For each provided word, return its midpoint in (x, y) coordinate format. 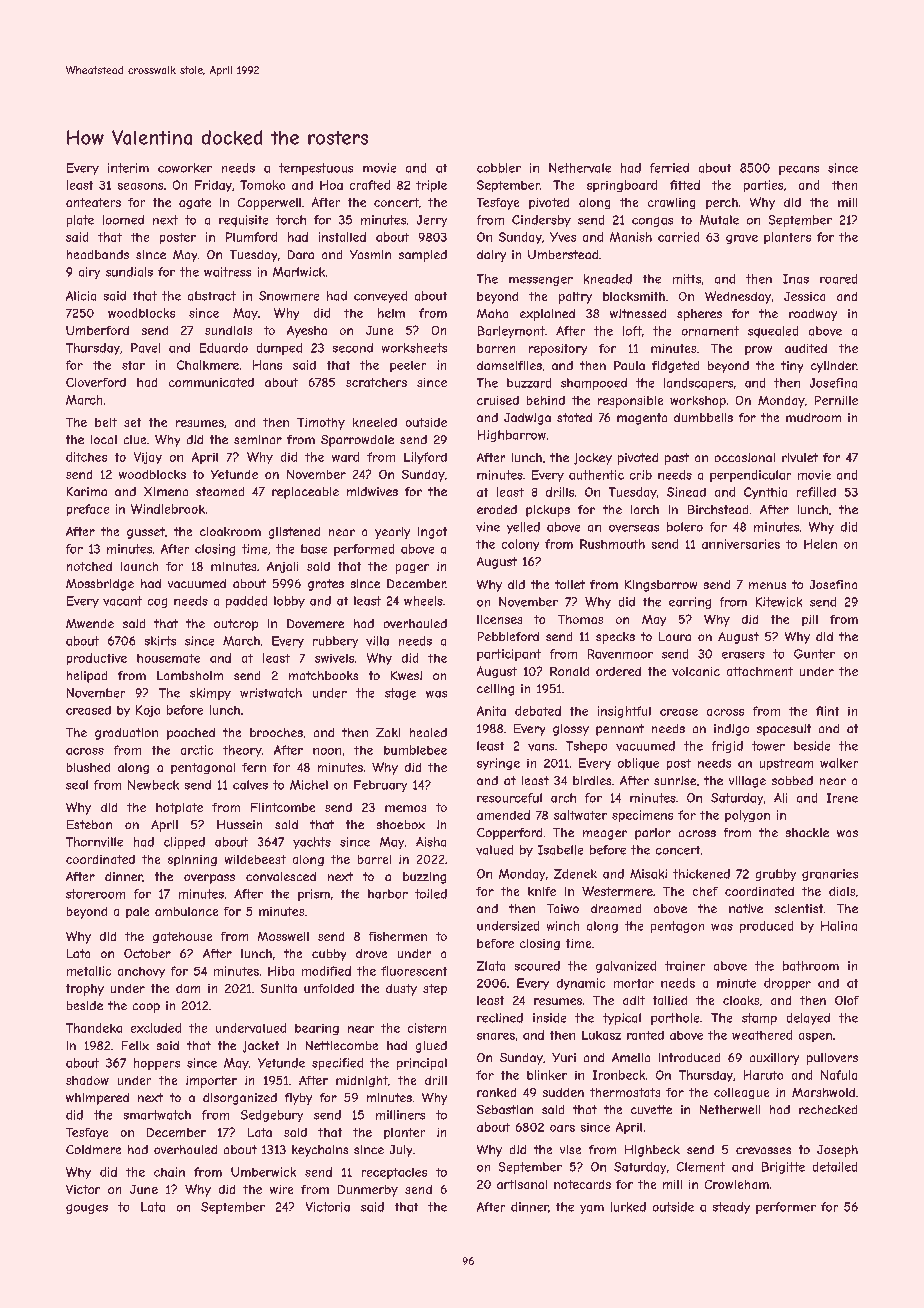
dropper (787, 984)
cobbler (499, 168)
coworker (185, 168)
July (401, 1151)
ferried (669, 168)
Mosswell (283, 936)
